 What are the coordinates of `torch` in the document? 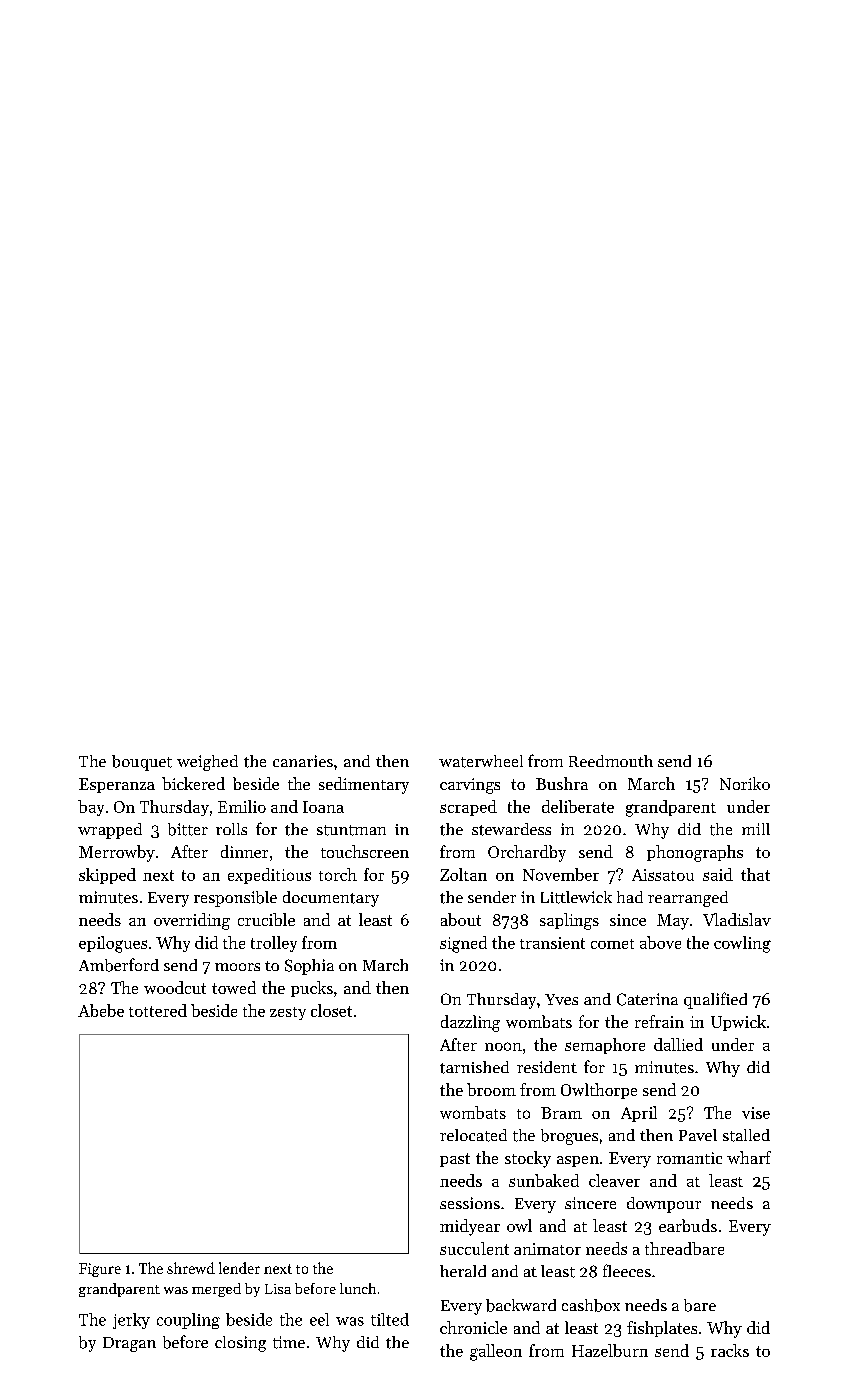 It's located at (338, 874).
